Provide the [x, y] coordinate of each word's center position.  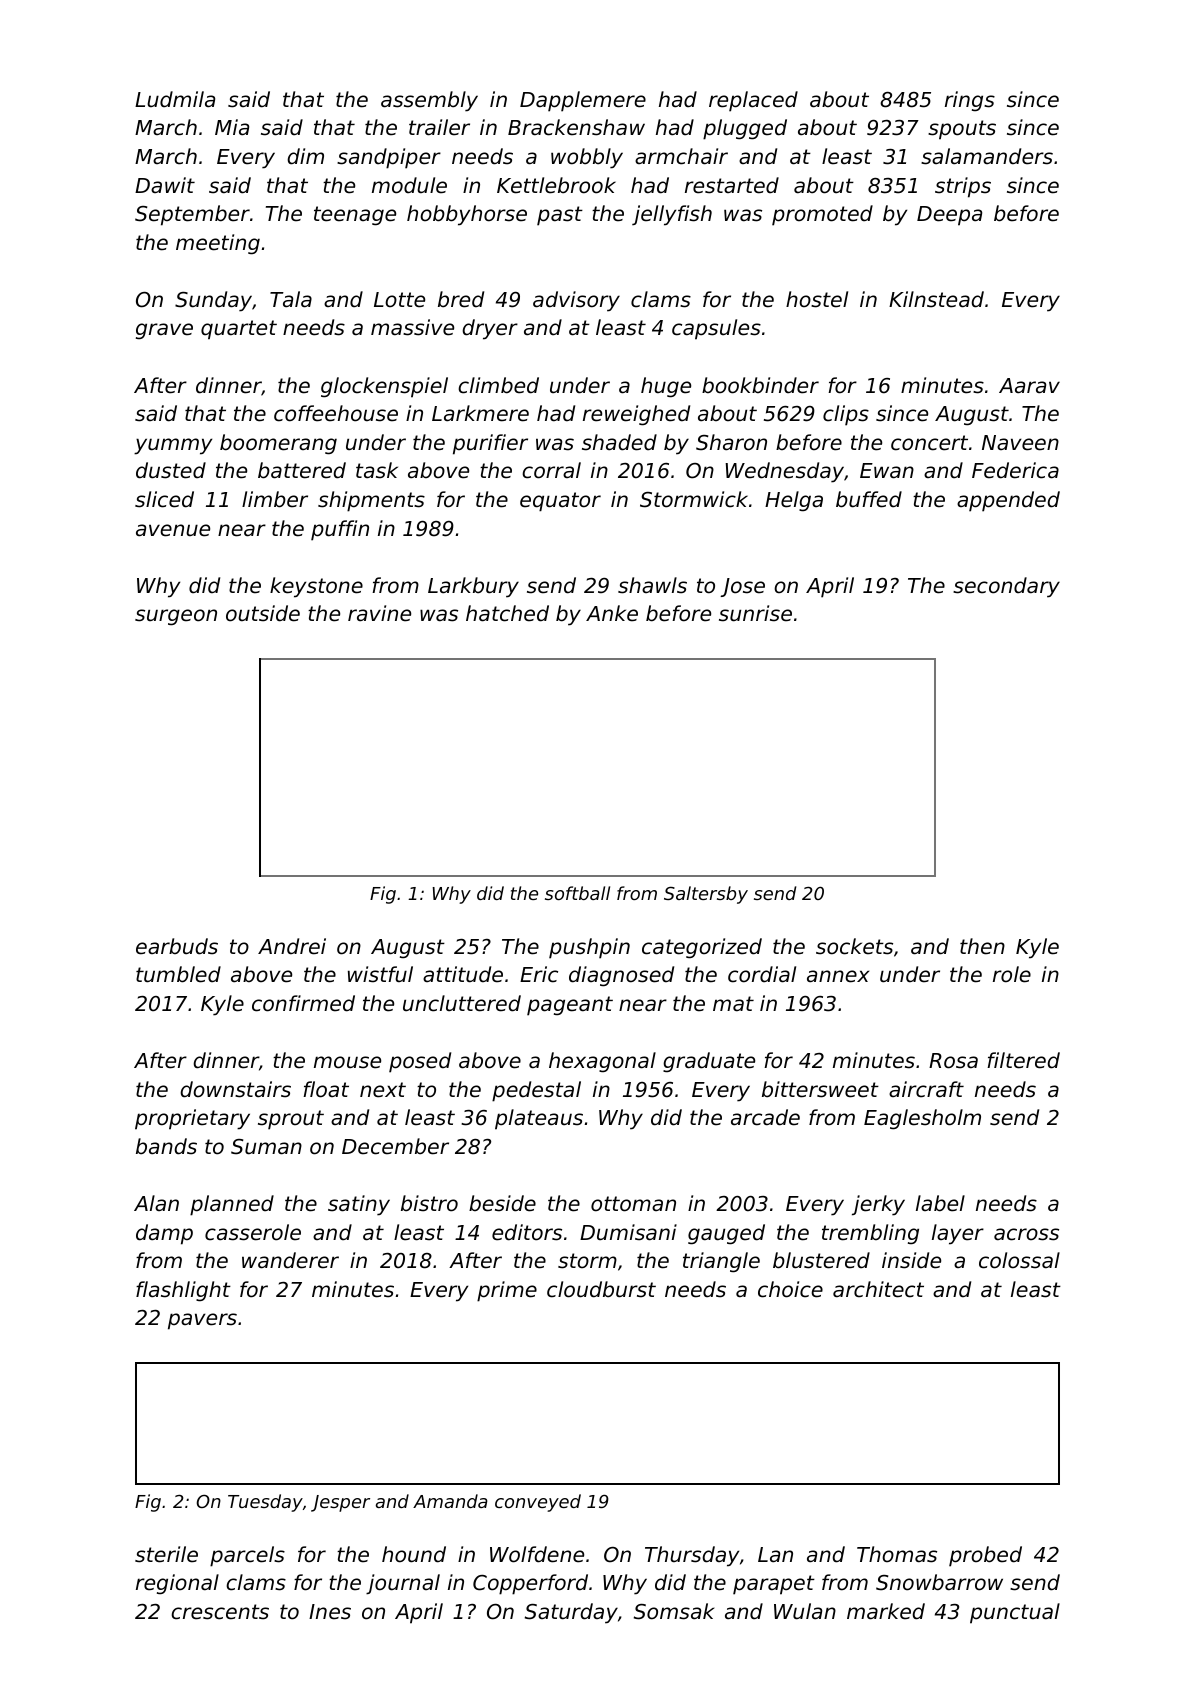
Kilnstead [936, 299]
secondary [1006, 587]
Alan [156, 1203]
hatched [507, 613]
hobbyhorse [467, 215]
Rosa [953, 1061]
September [192, 215]
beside [502, 1203]
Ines [330, 1612]
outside [263, 613]
